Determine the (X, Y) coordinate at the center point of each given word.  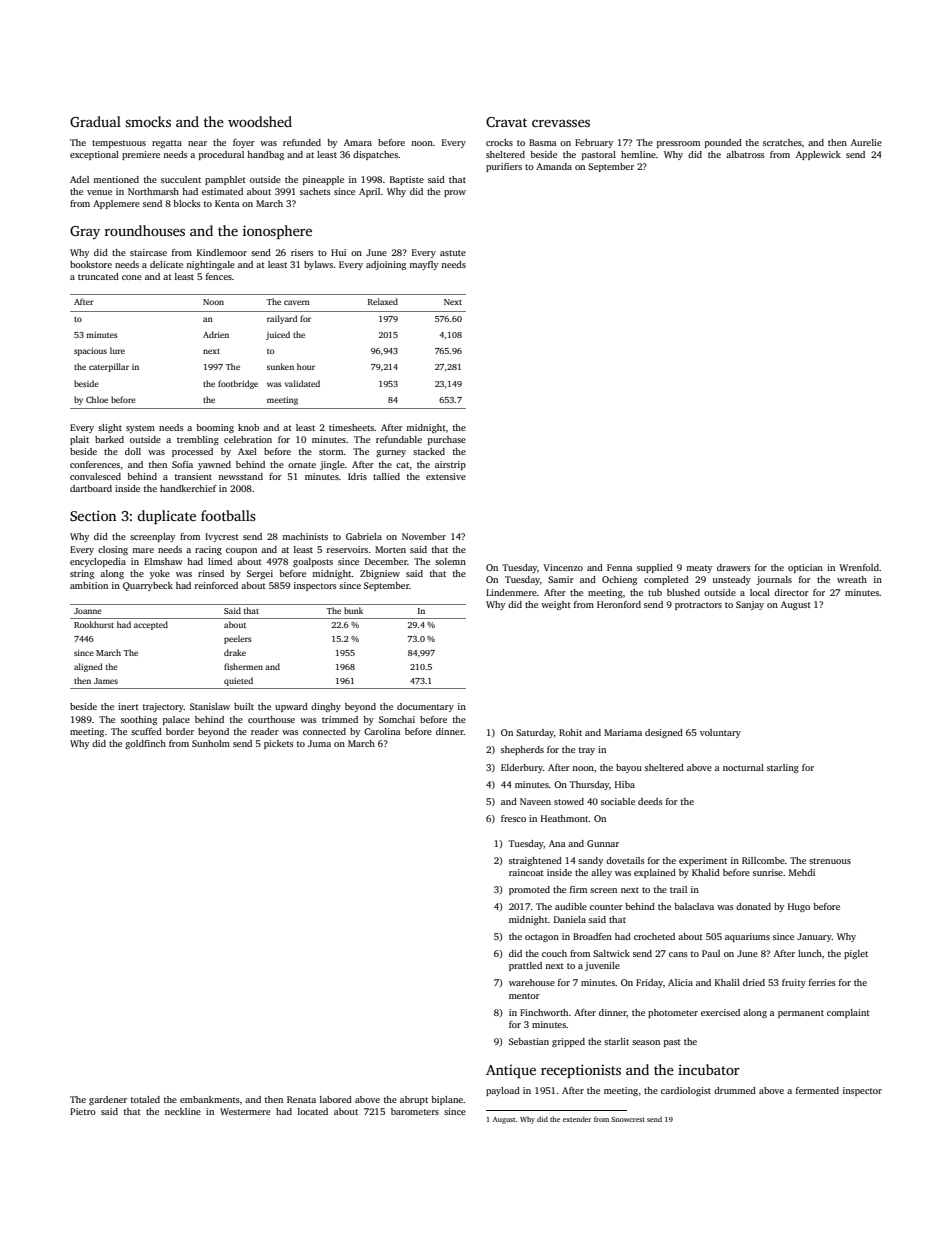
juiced (278, 335)
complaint (848, 1013)
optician (805, 568)
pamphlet (225, 180)
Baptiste (407, 180)
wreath (852, 579)
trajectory (163, 707)
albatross (745, 154)
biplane (447, 1100)
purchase (447, 440)
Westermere (245, 1111)
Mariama (623, 732)
